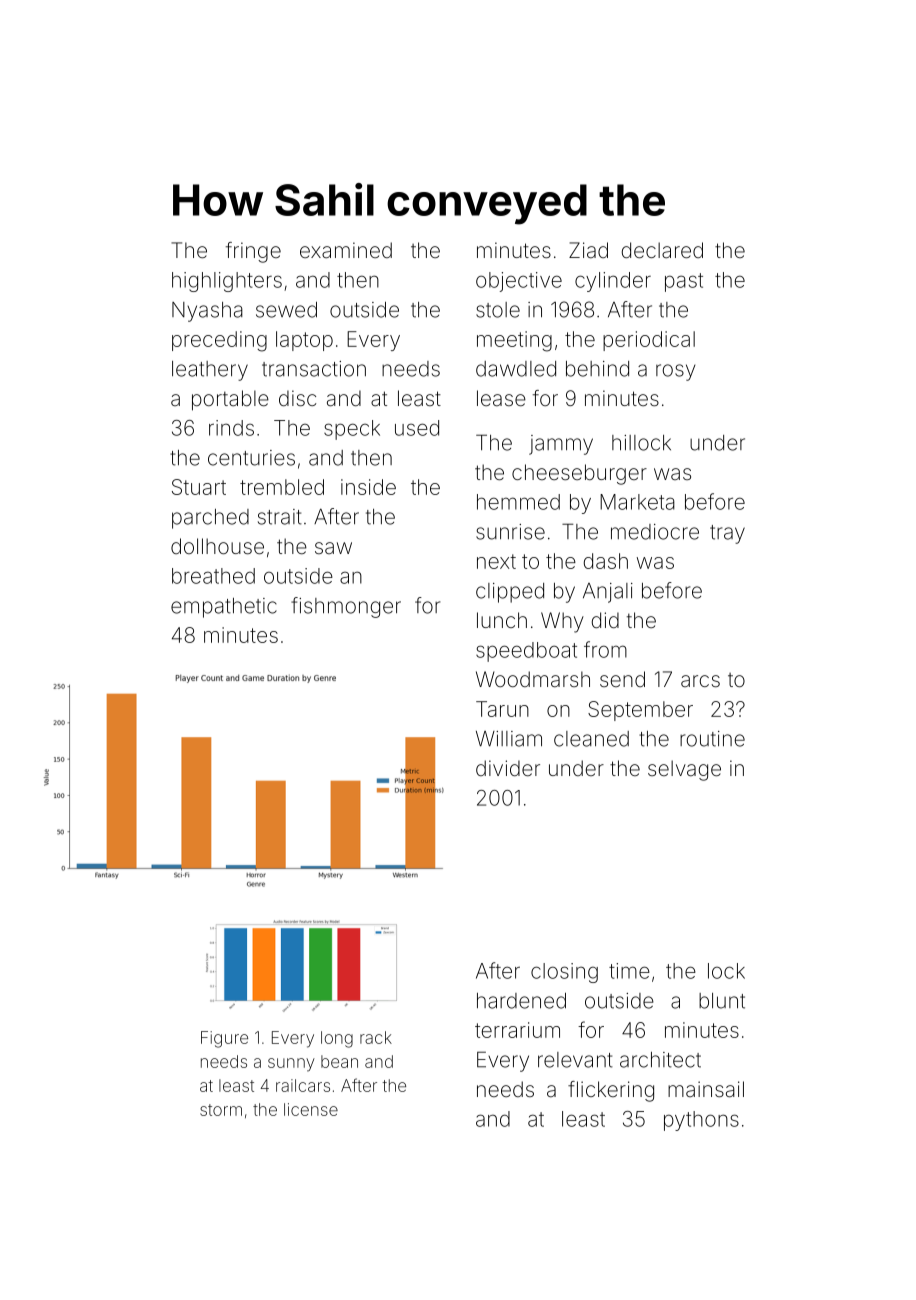 The width and height of the screenshot is (916, 1300). Describe the element at coordinates (684, 770) in the screenshot. I see `selvage` at that location.
